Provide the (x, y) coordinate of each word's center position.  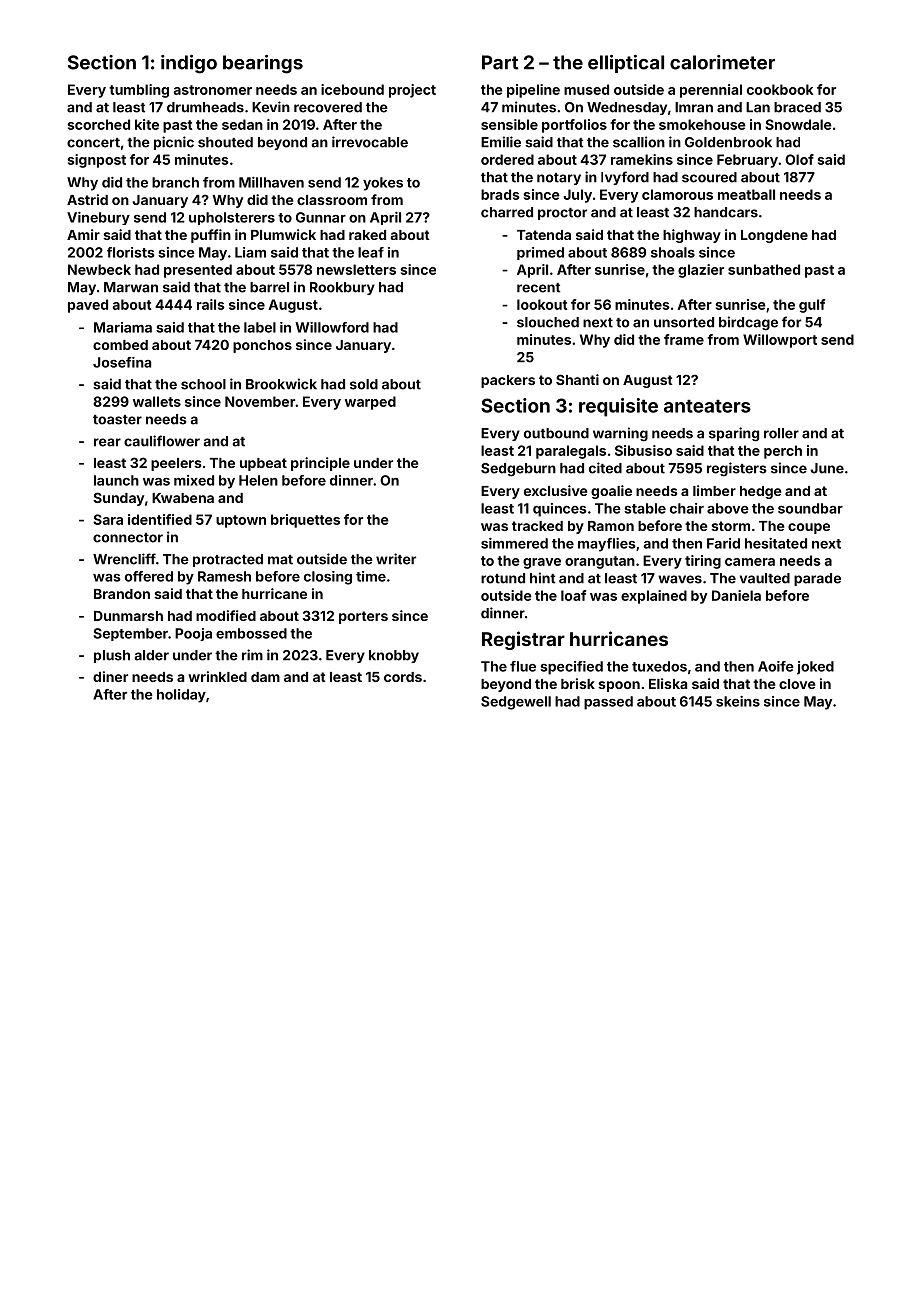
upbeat (263, 464)
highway (692, 236)
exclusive (556, 490)
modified (226, 615)
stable (645, 508)
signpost (97, 161)
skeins (738, 701)
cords (403, 677)
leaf (371, 252)
